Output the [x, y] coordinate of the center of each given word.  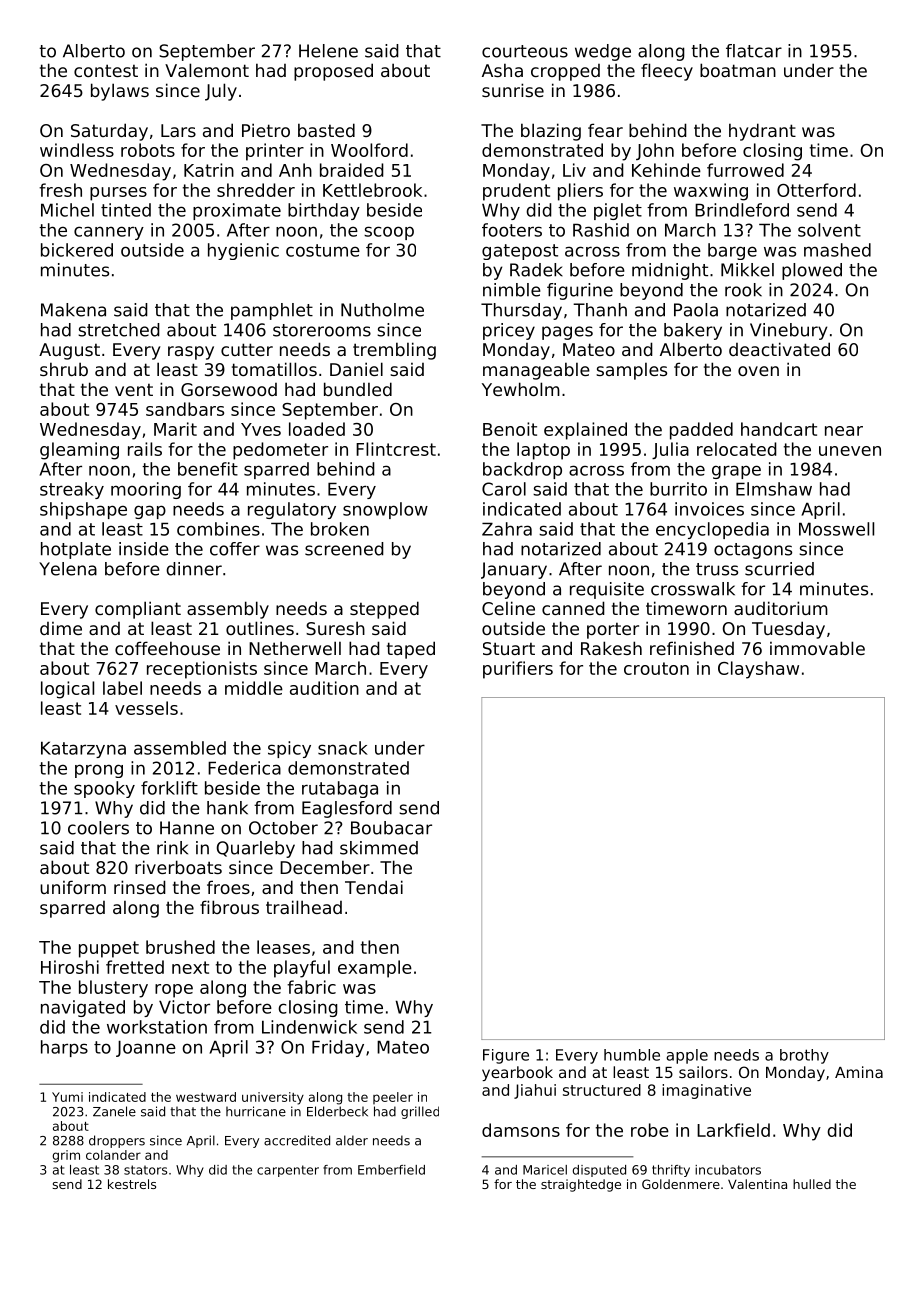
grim [66, 1156]
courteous [525, 51]
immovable [817, 648]
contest [106, 70]
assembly [228, 610]
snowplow [385, 510]
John [655, 151]
